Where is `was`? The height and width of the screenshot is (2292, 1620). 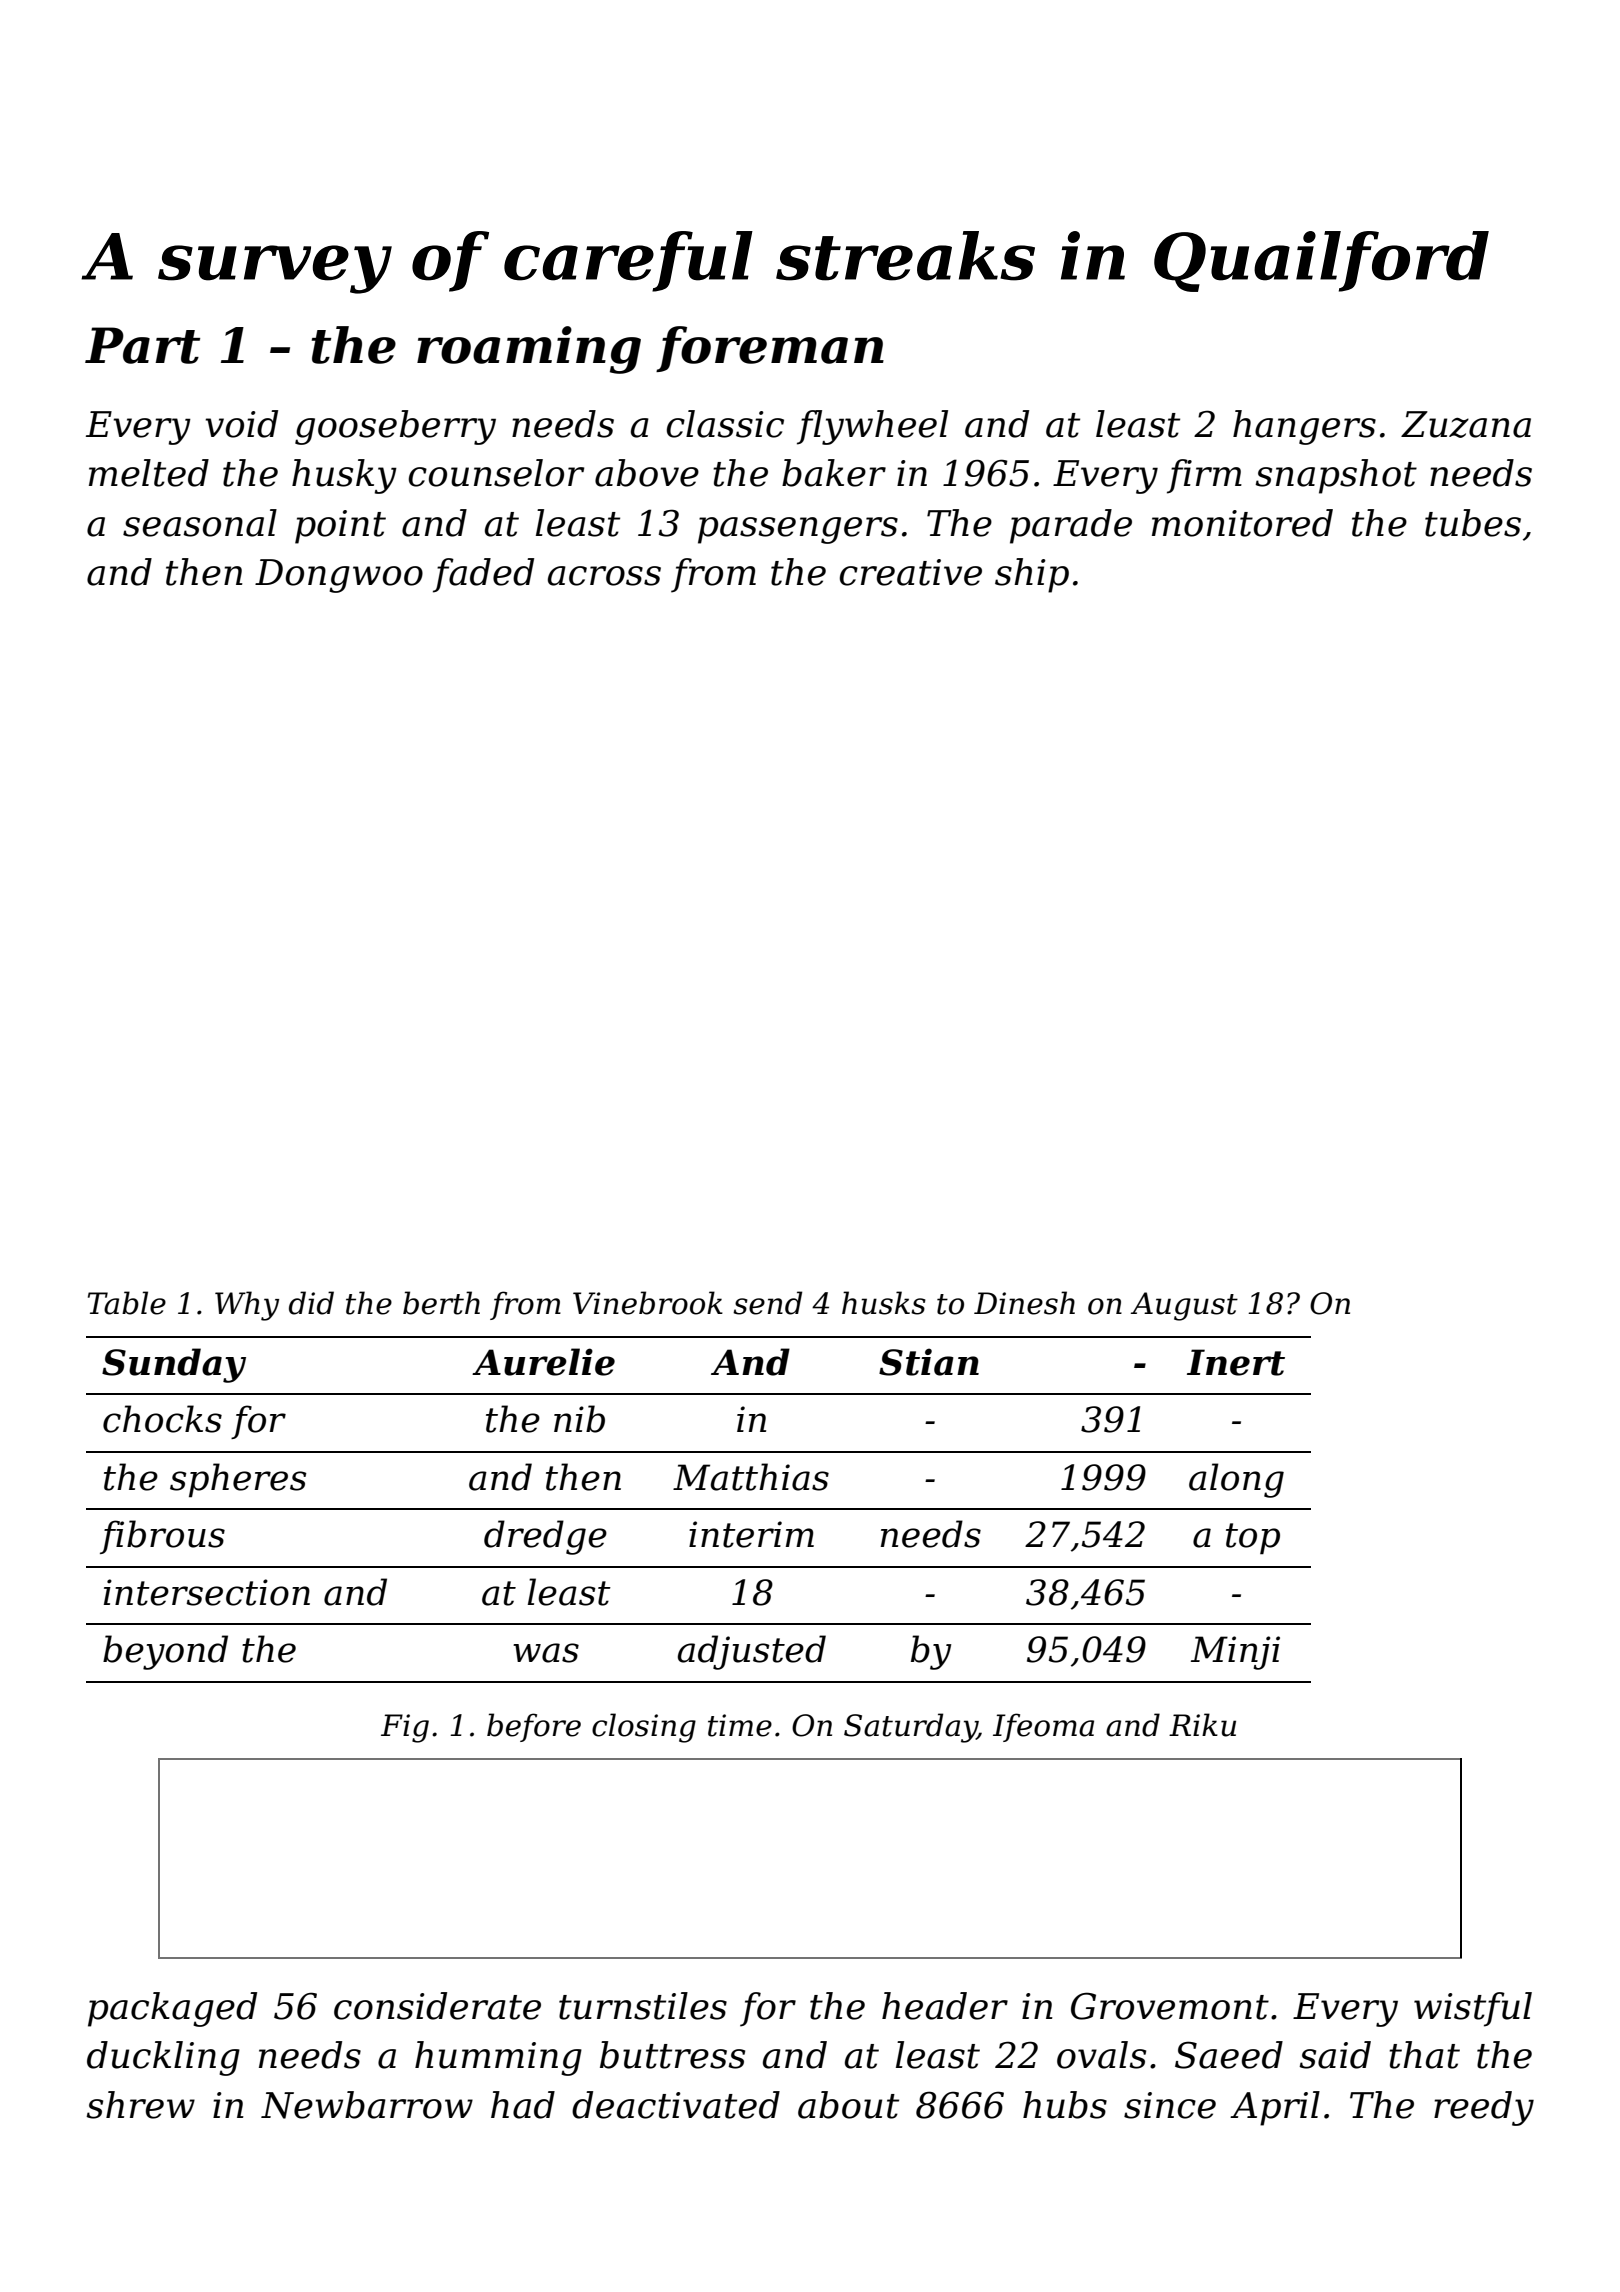 was is located at coordinates (546, 1653).
